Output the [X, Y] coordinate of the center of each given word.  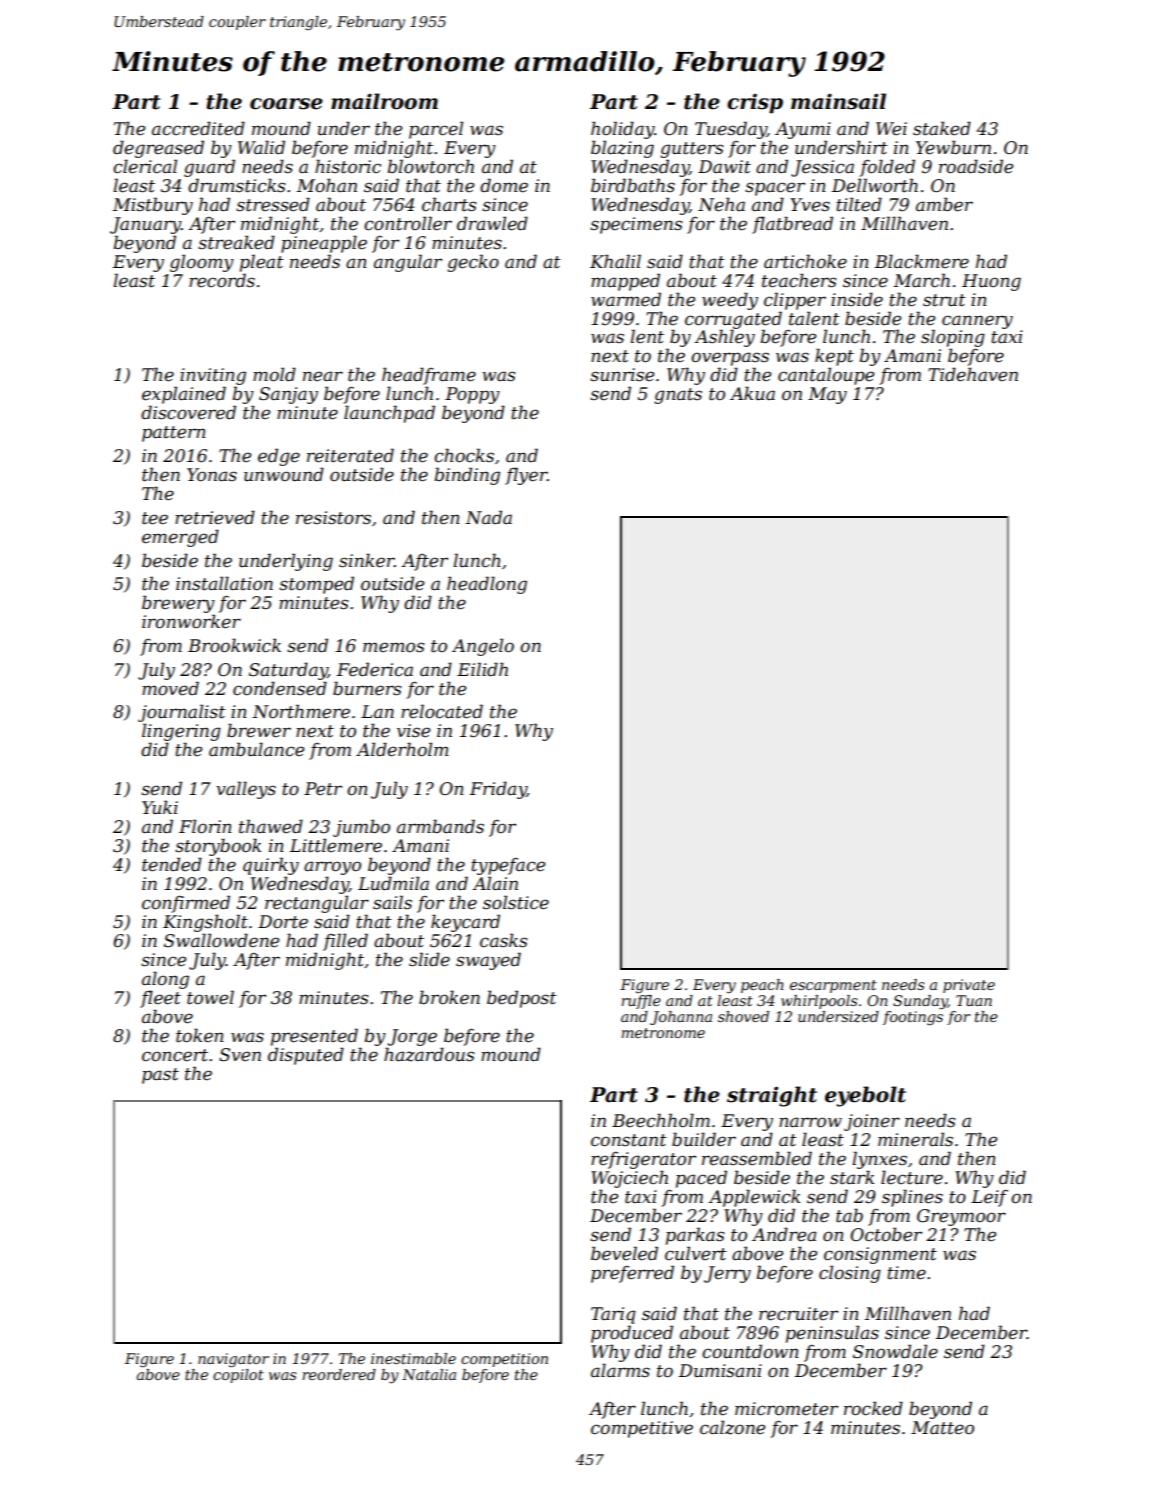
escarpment [833, 986]
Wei [891, 128]
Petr [323, 788]
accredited [198, 128]
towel [210, 997]
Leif [989, 1198]
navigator [233, 1360]
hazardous [429, 1054]
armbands [440, 826]
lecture [912, 1177]
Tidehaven [973, 374]
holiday [622, 130]
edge [279, 457]
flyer [526, 476]
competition [504, 1360]
